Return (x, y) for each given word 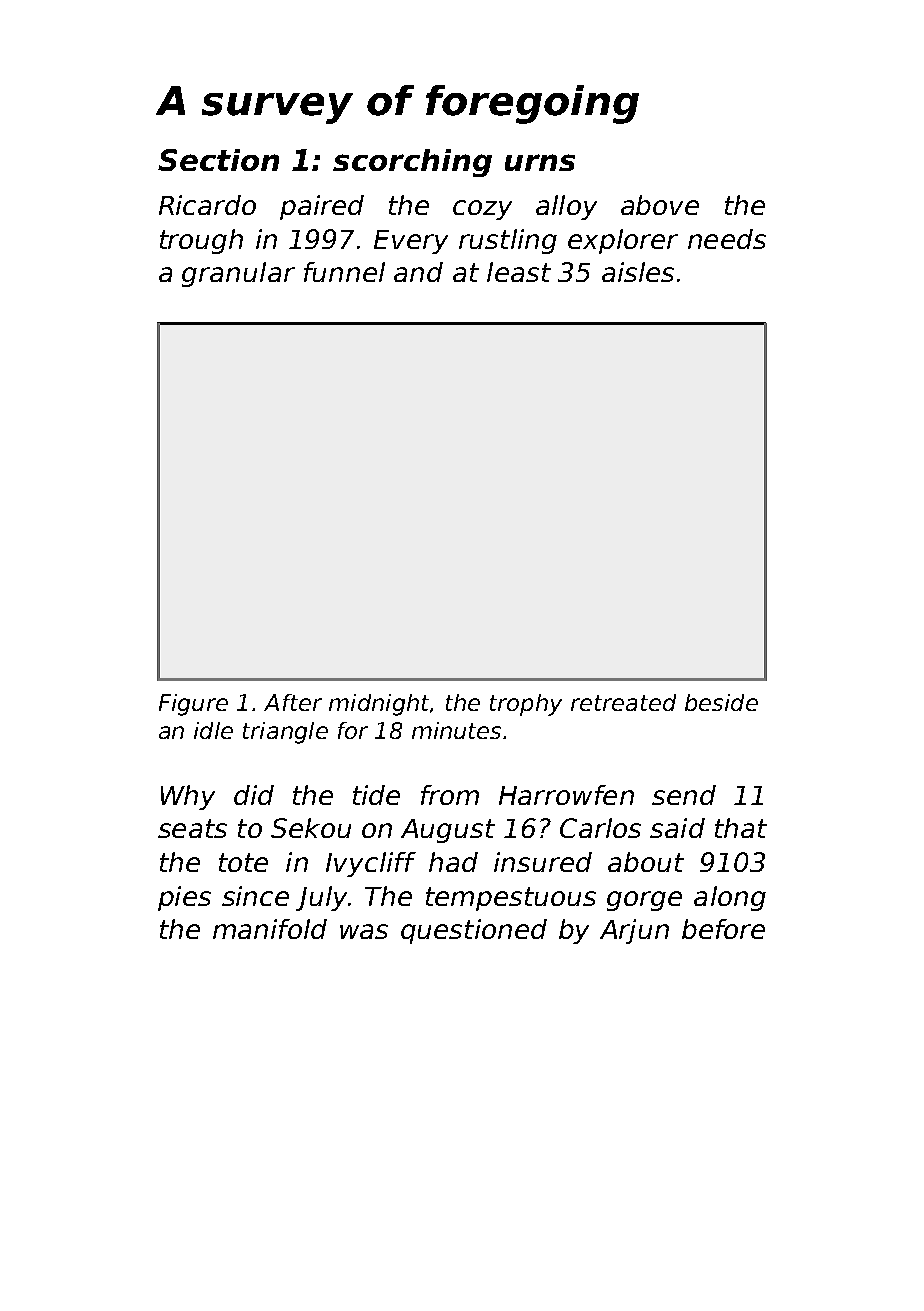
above (660, 205)
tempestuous (511, 899)
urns (540, 162)
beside (721, 702)
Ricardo (207, 205)
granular (238, 274)
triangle (285, 733)
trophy (526, 705)
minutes (456, 730)
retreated (623, 702)
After (293, 702)
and (418, 272)
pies (184, 898)
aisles (638, 272)
